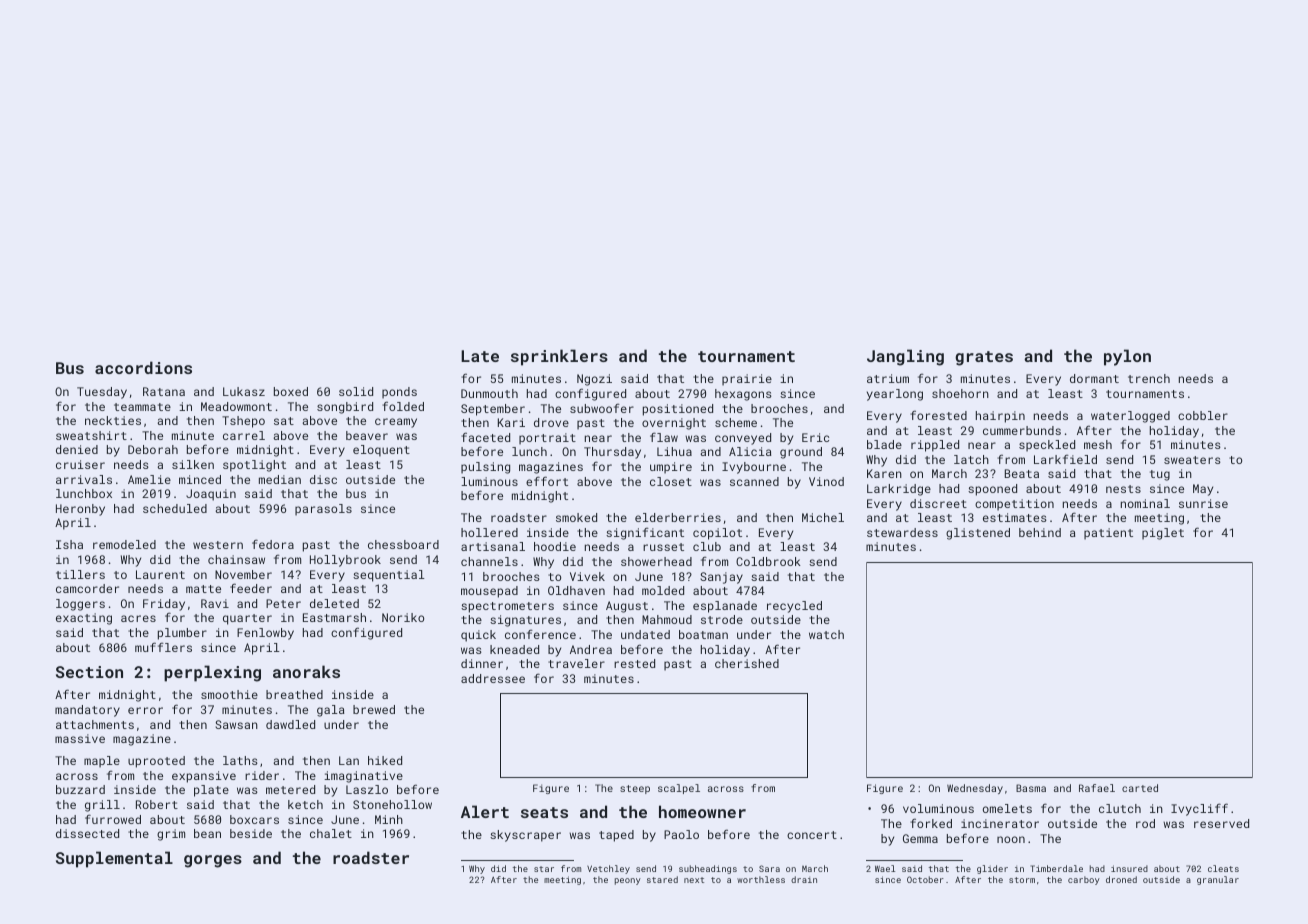 This screenshot has height=924, width=1308. I want to click on Paolo, so click(681, 834).
